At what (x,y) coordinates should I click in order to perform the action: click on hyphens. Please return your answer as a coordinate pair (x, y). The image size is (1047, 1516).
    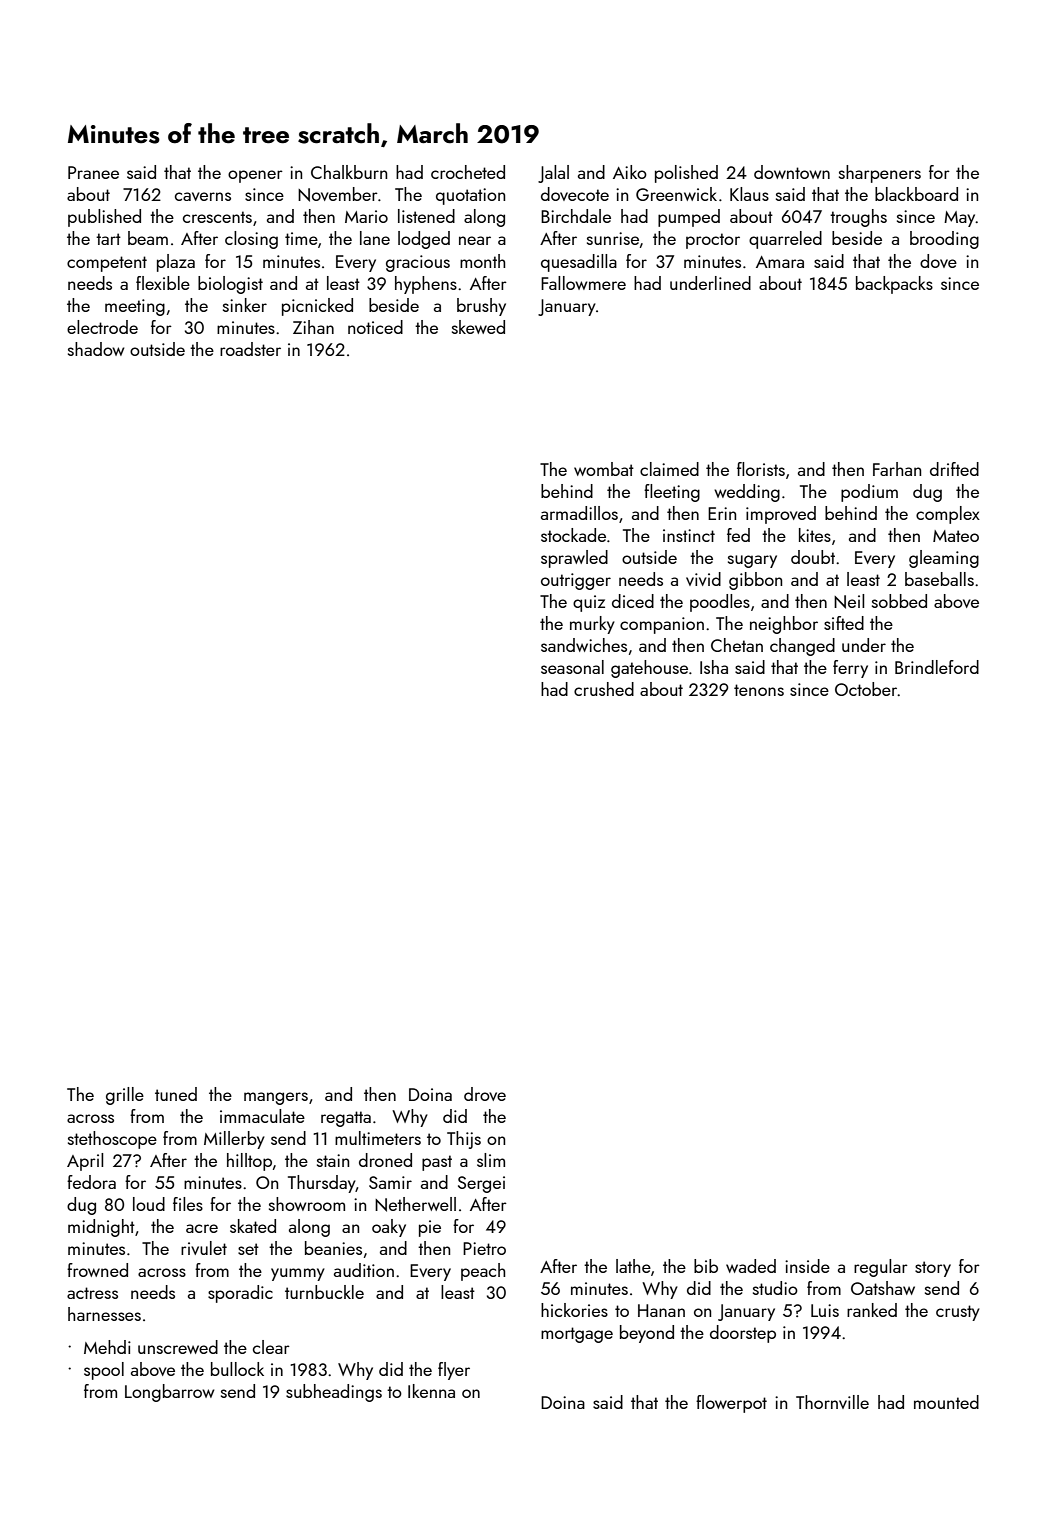
    Looking at the image, I should click on (426, 285).
